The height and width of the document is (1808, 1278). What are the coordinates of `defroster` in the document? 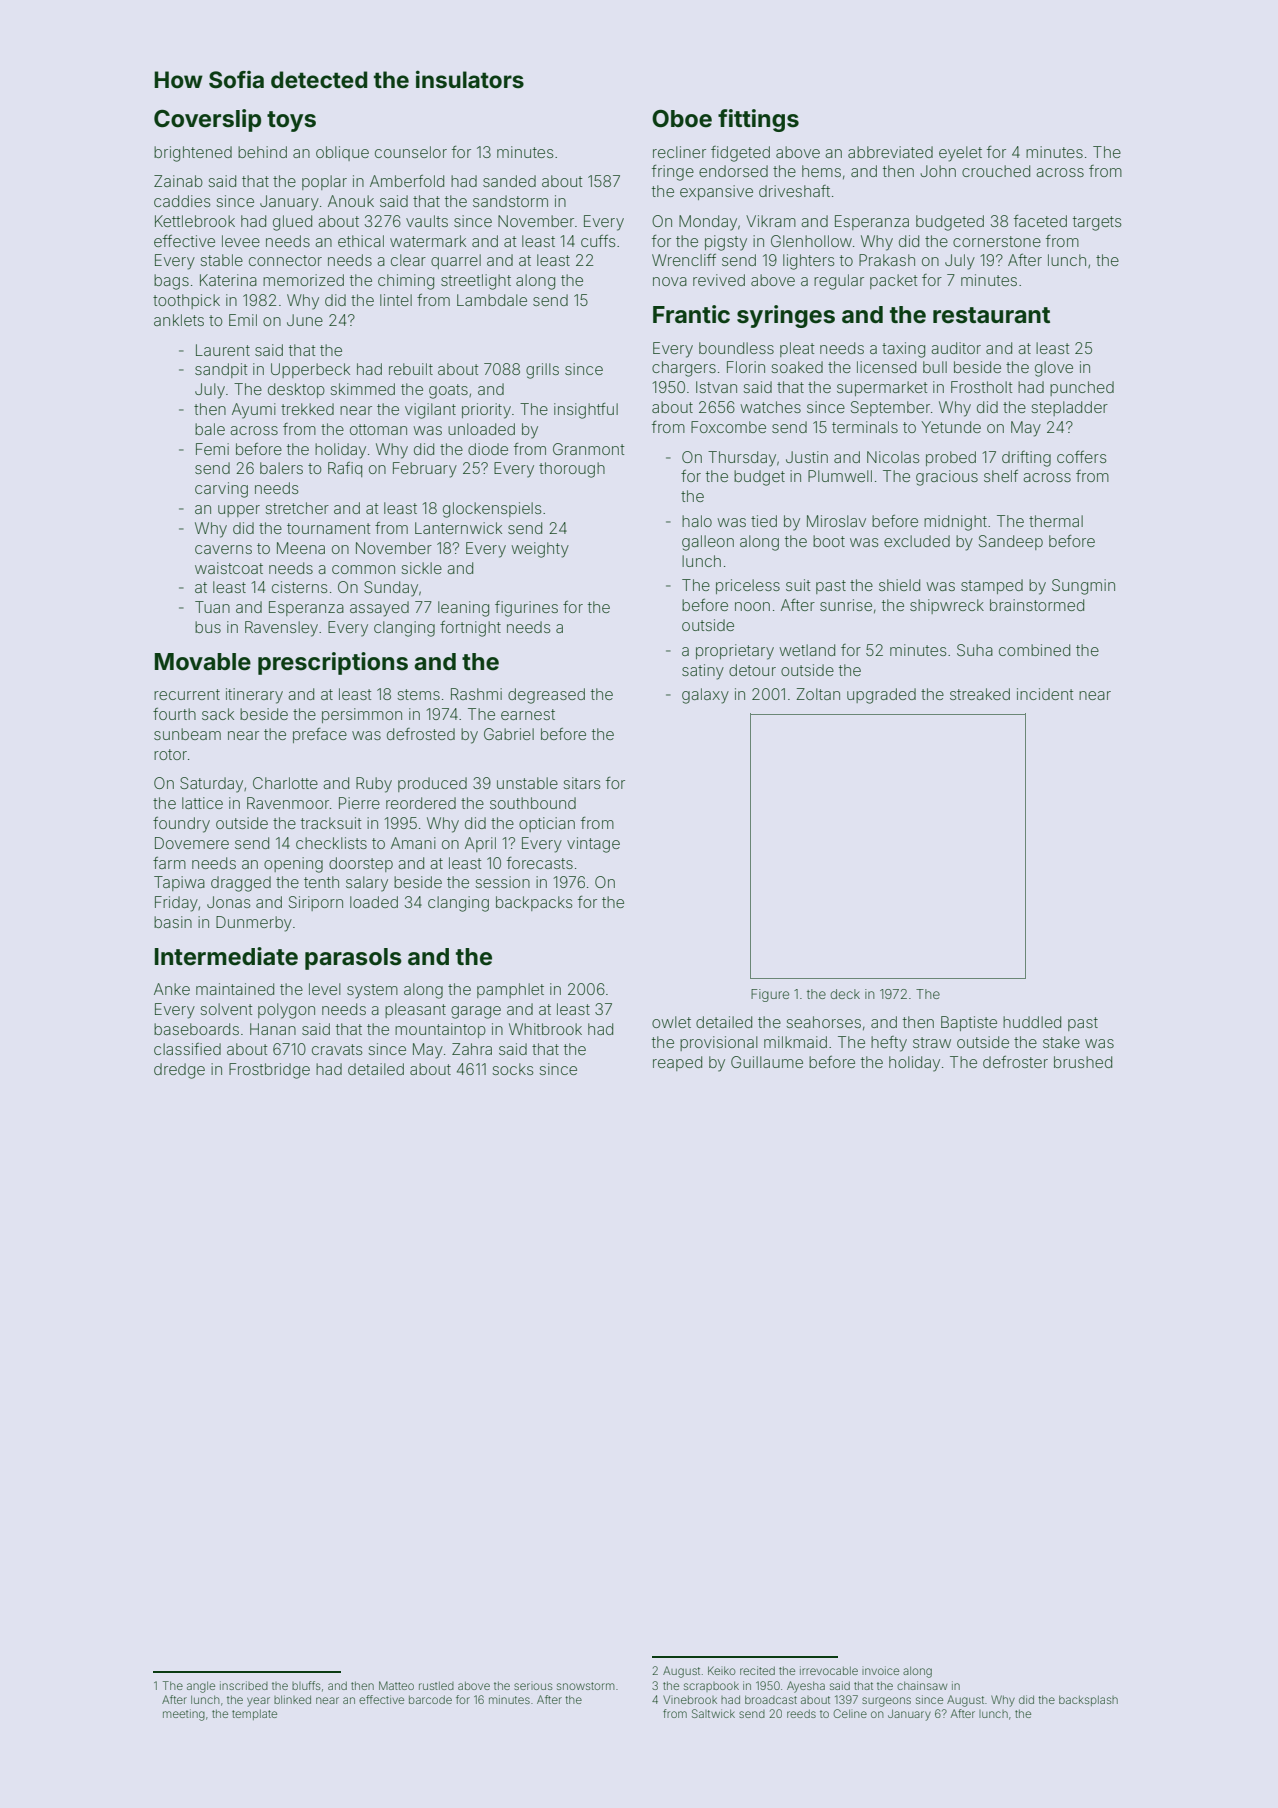 It's located at (1015, 1062).
